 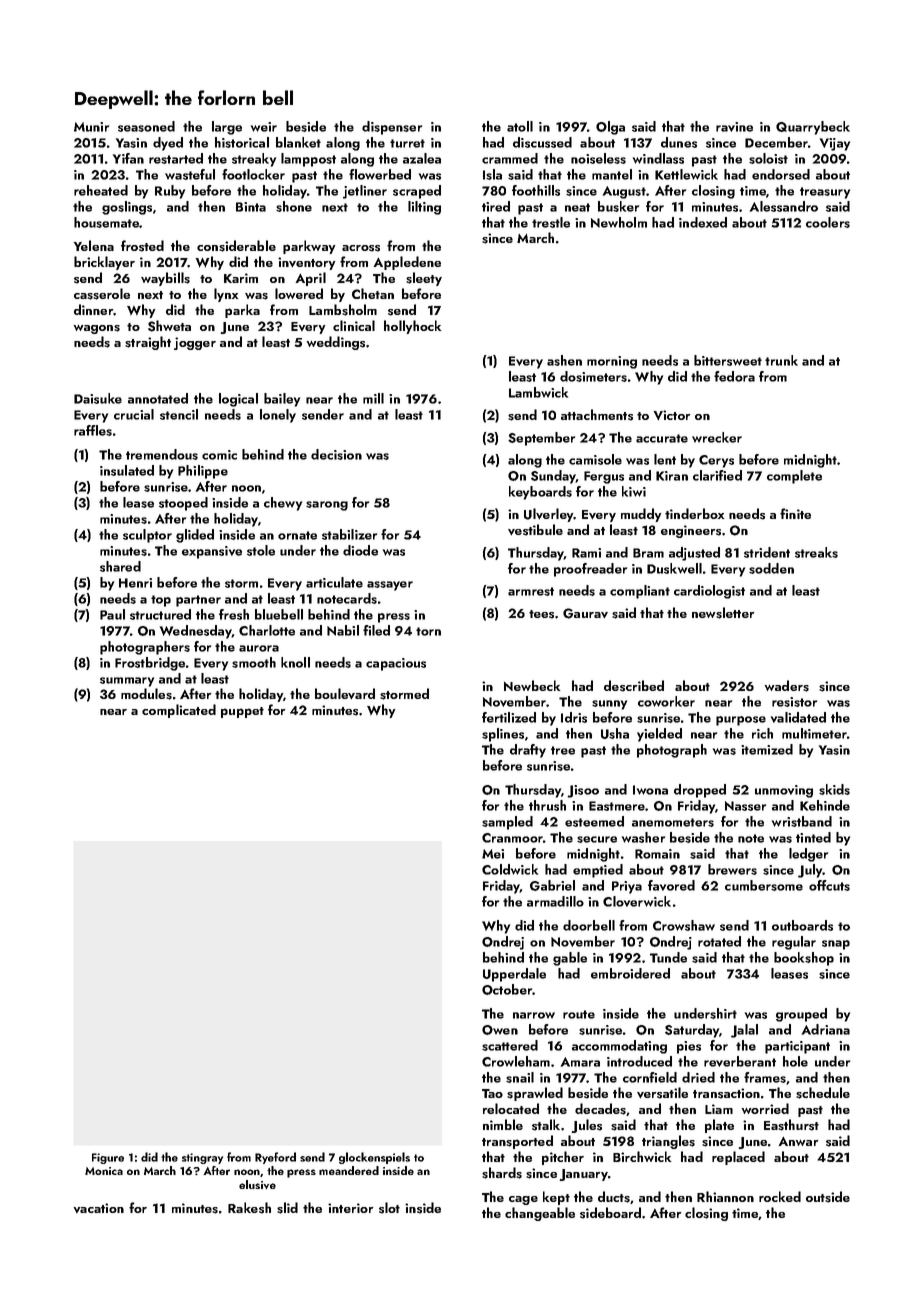 I want to click on Figure, so click(x=108, y=1158).
